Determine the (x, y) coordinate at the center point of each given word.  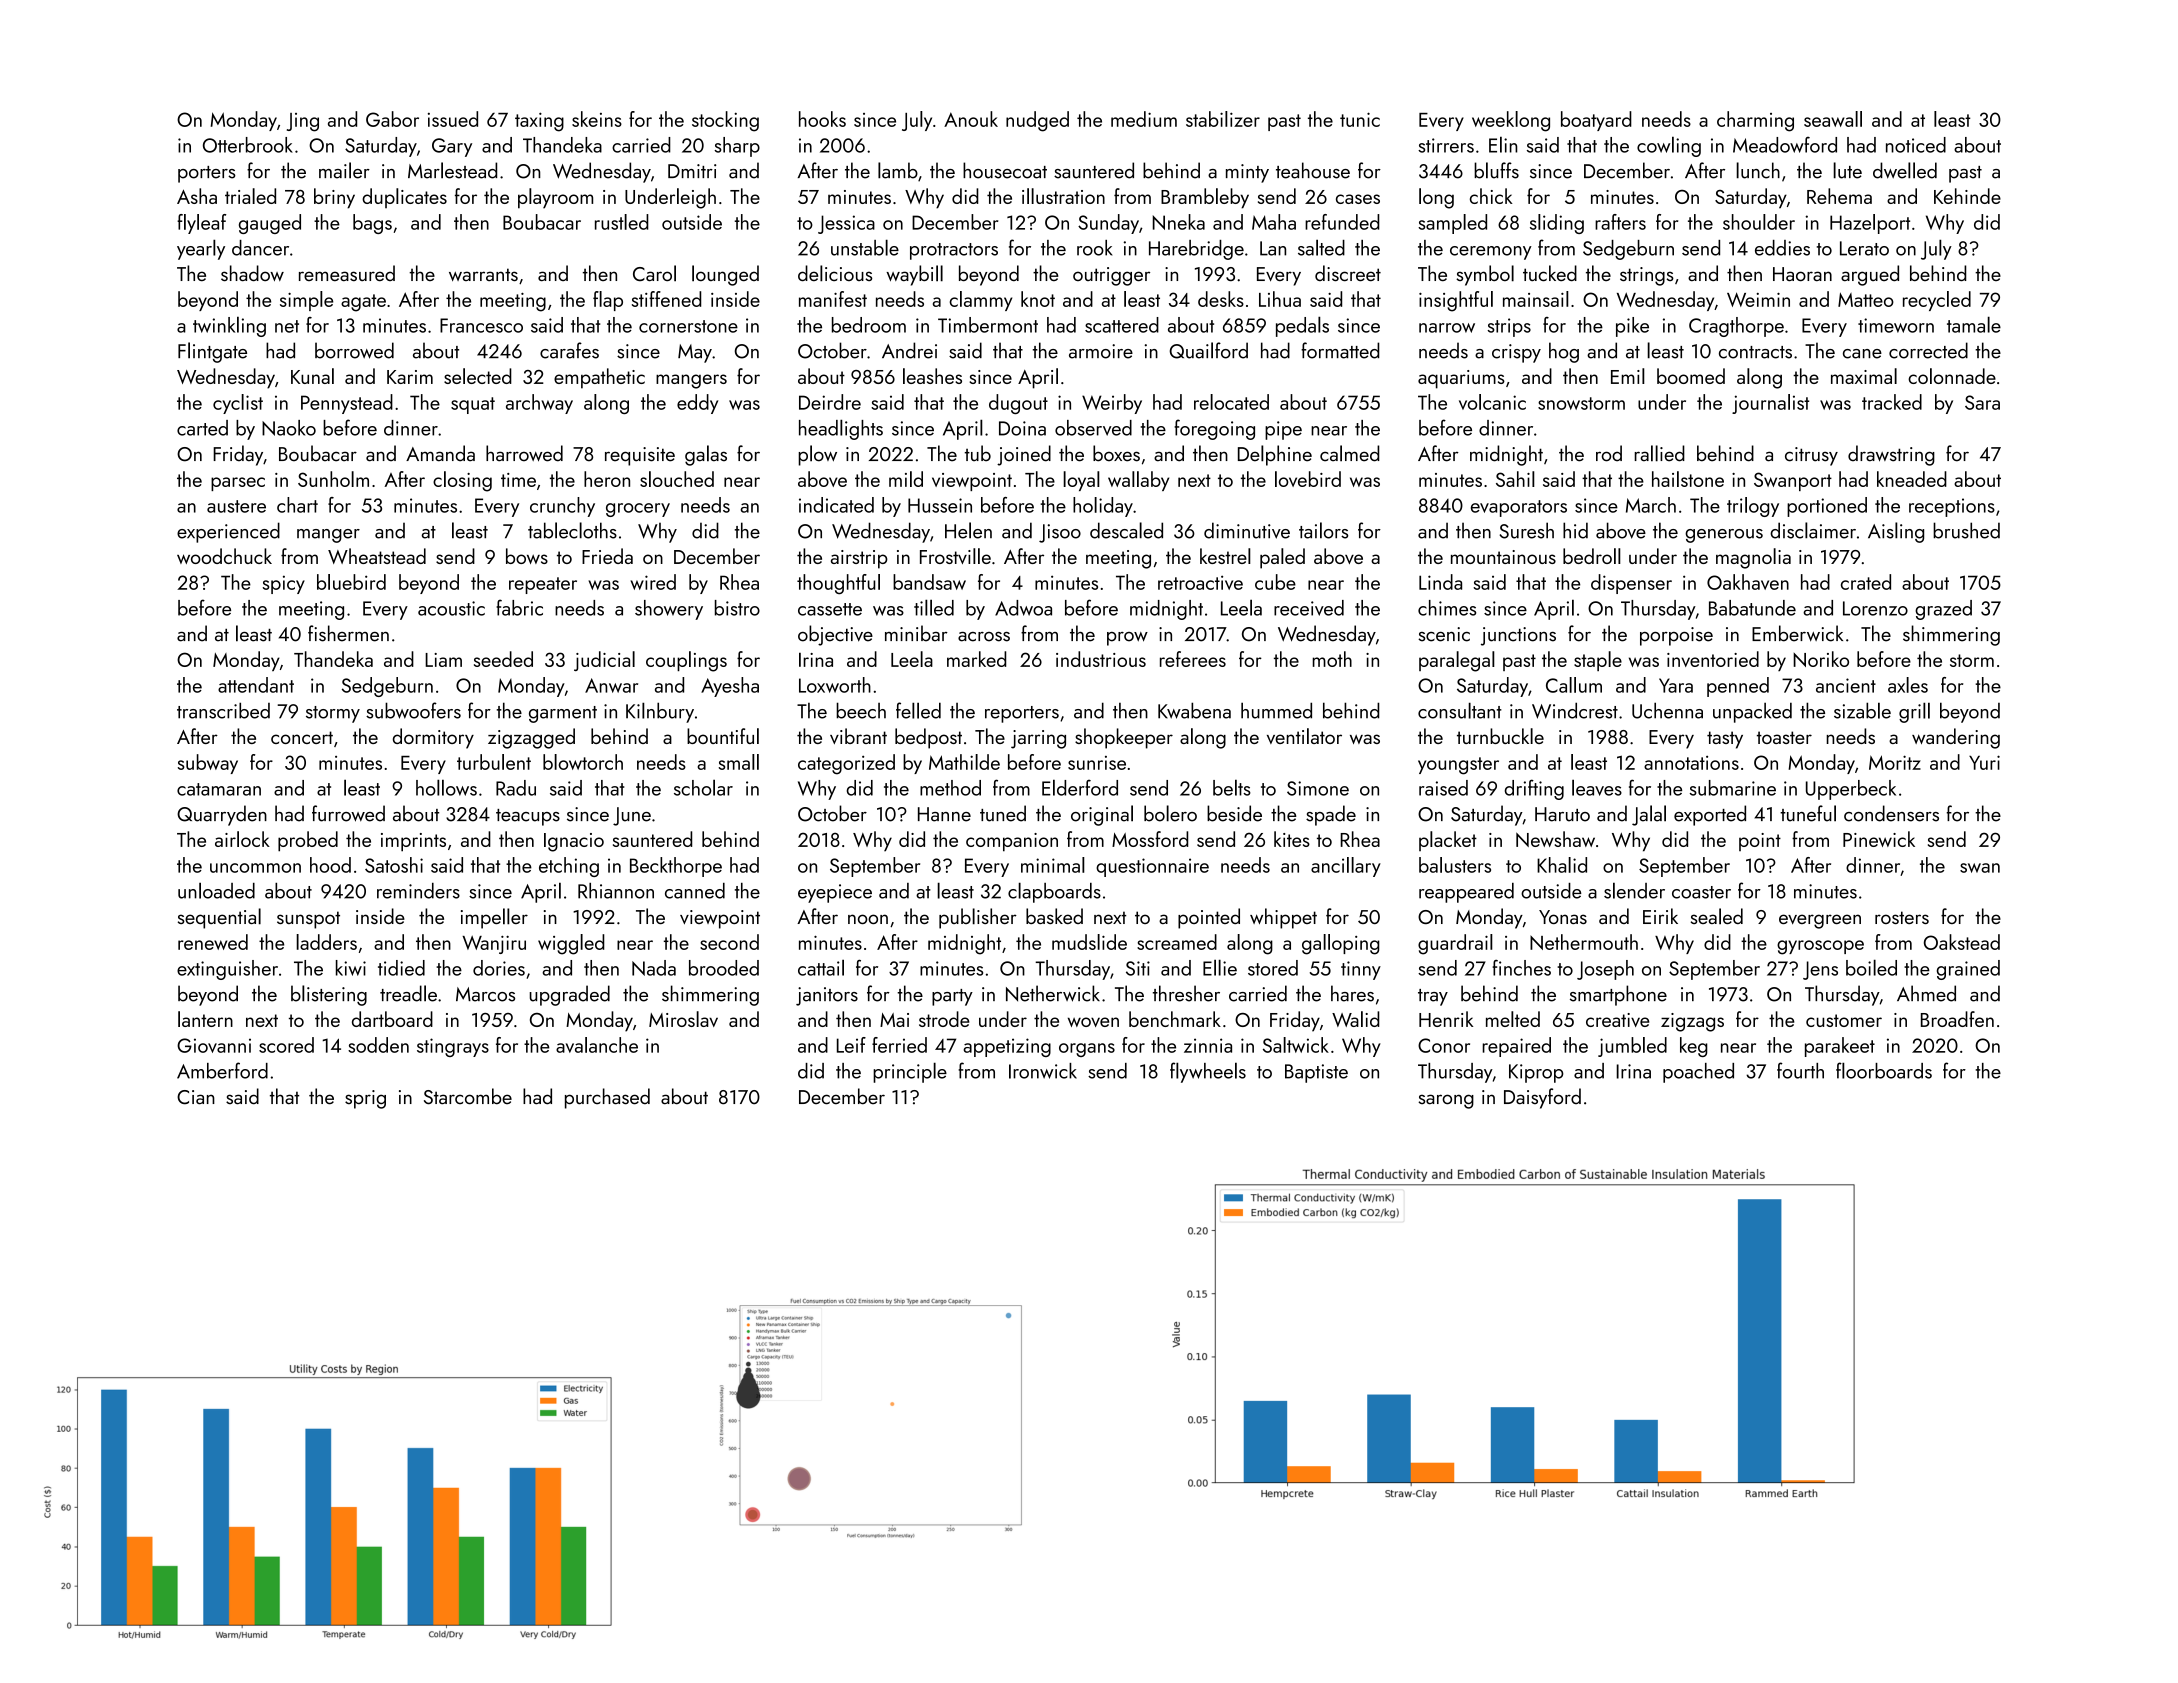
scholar (703, 787)
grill (1914, 712)
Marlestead (452, 170)
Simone (1318, 788)
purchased (607, 1098)
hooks (822, 119)
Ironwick (1043, 1071)
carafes (569, 350)
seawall (1833, 119)
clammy (980, 301)
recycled (1937, 301)
